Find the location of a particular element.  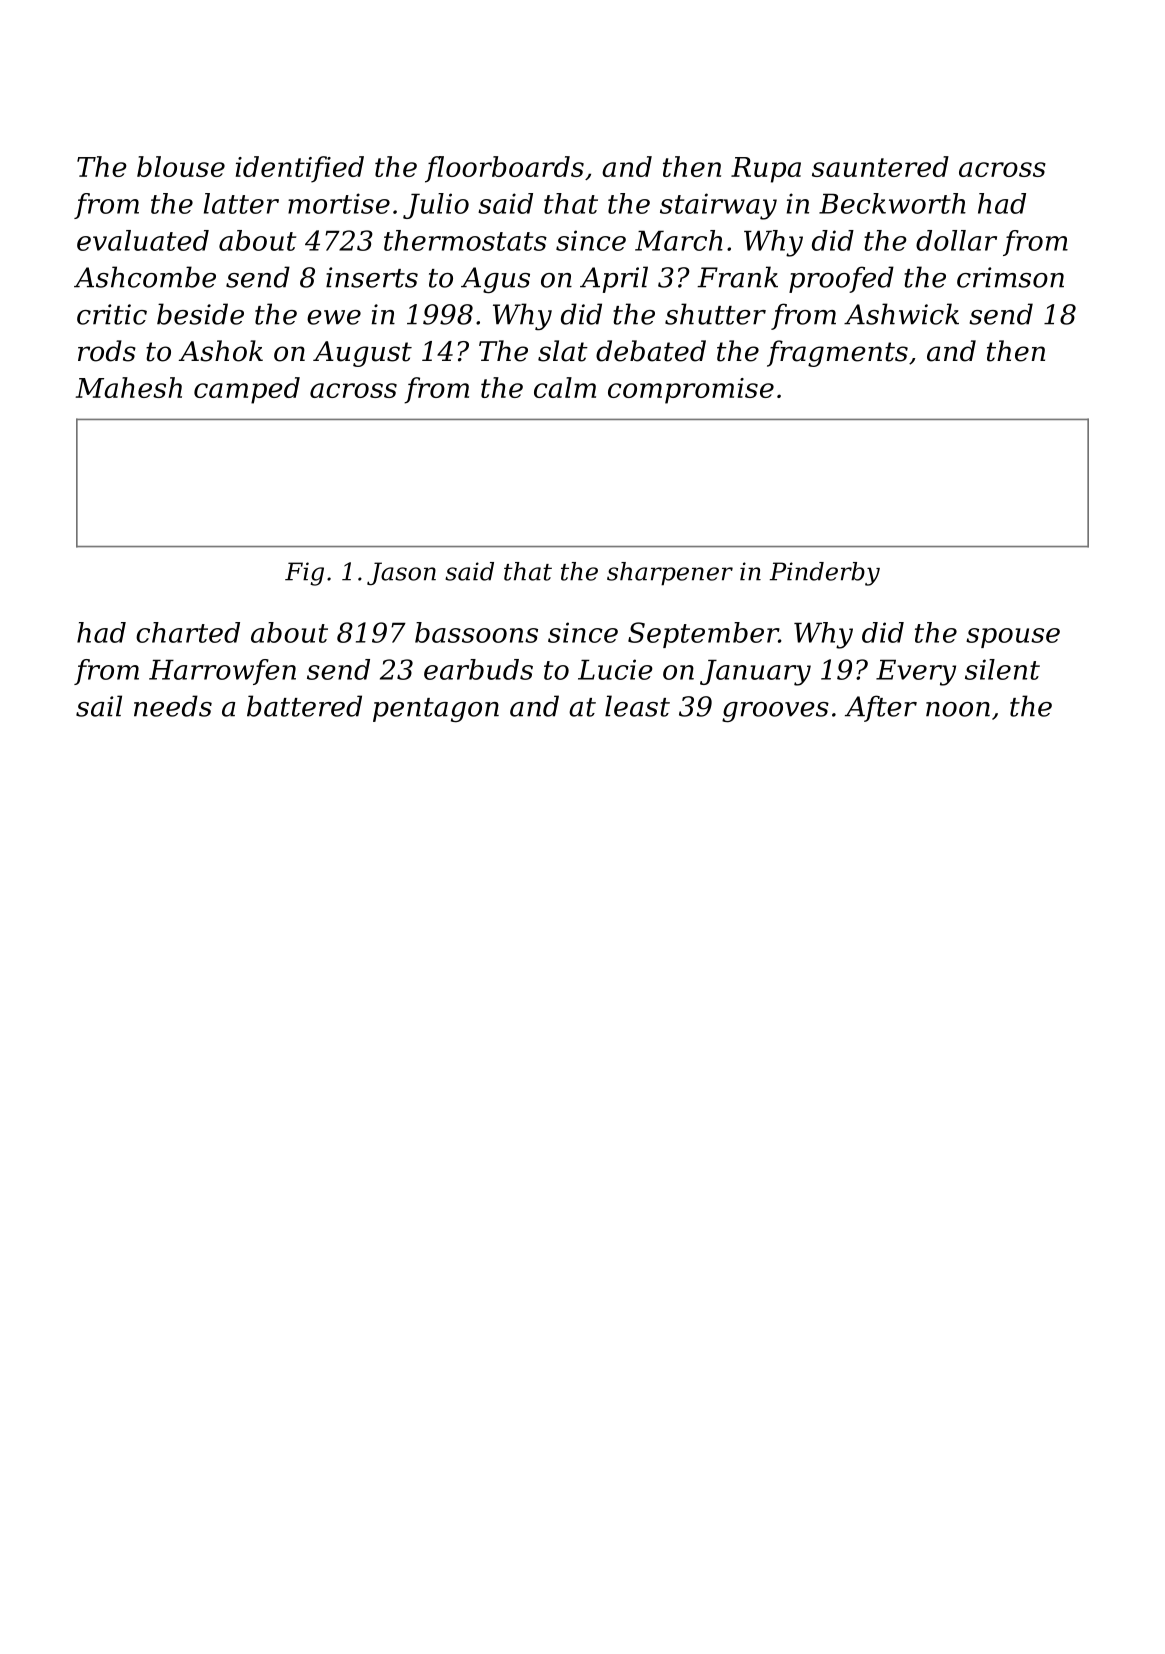

noon is located at coordinates (958, 709).
